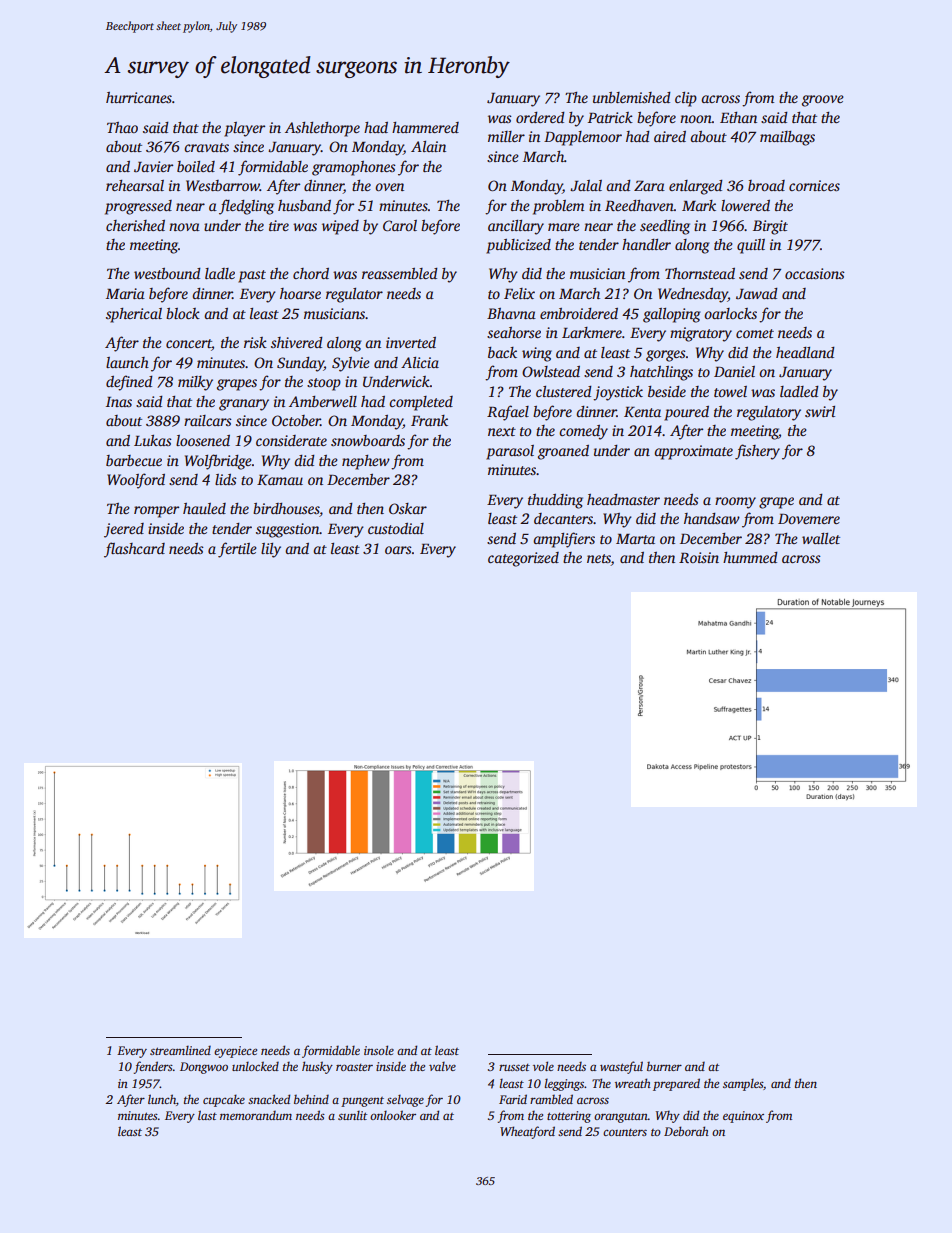 The height and width of the screenshot is (1233, 952). What do you see at coordinates (256, 1115) in the screenshot?
I see `memorandum` at bounding box center [256, 1115].
